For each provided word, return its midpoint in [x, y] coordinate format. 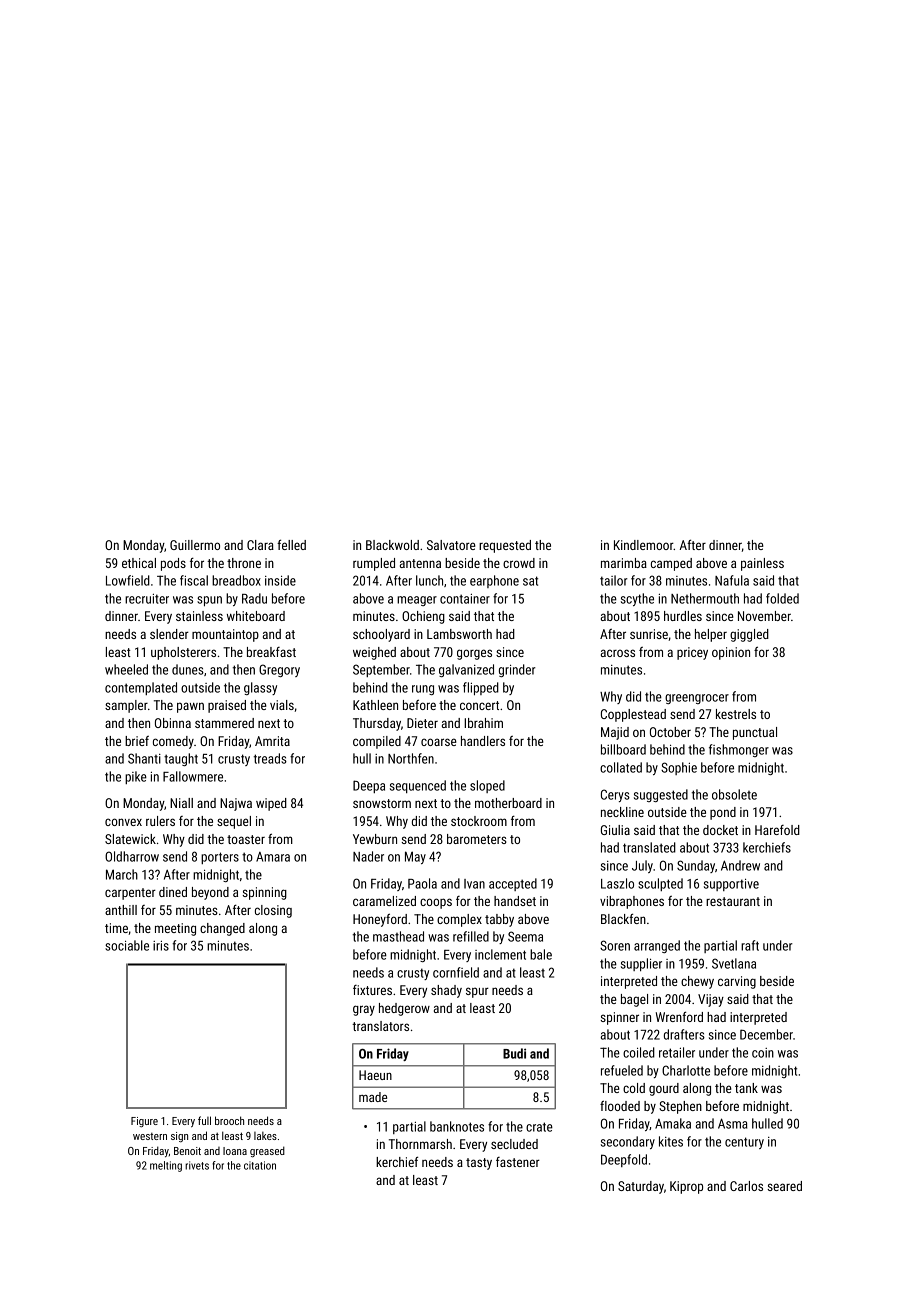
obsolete [734, 794]
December [766, 1034]
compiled [377, 742]
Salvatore [451, 545]
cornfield [456, 972]
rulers [160, 821]
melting [166, 1166]
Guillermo [195, 545]
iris [161, 946]
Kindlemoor [644, 545]
